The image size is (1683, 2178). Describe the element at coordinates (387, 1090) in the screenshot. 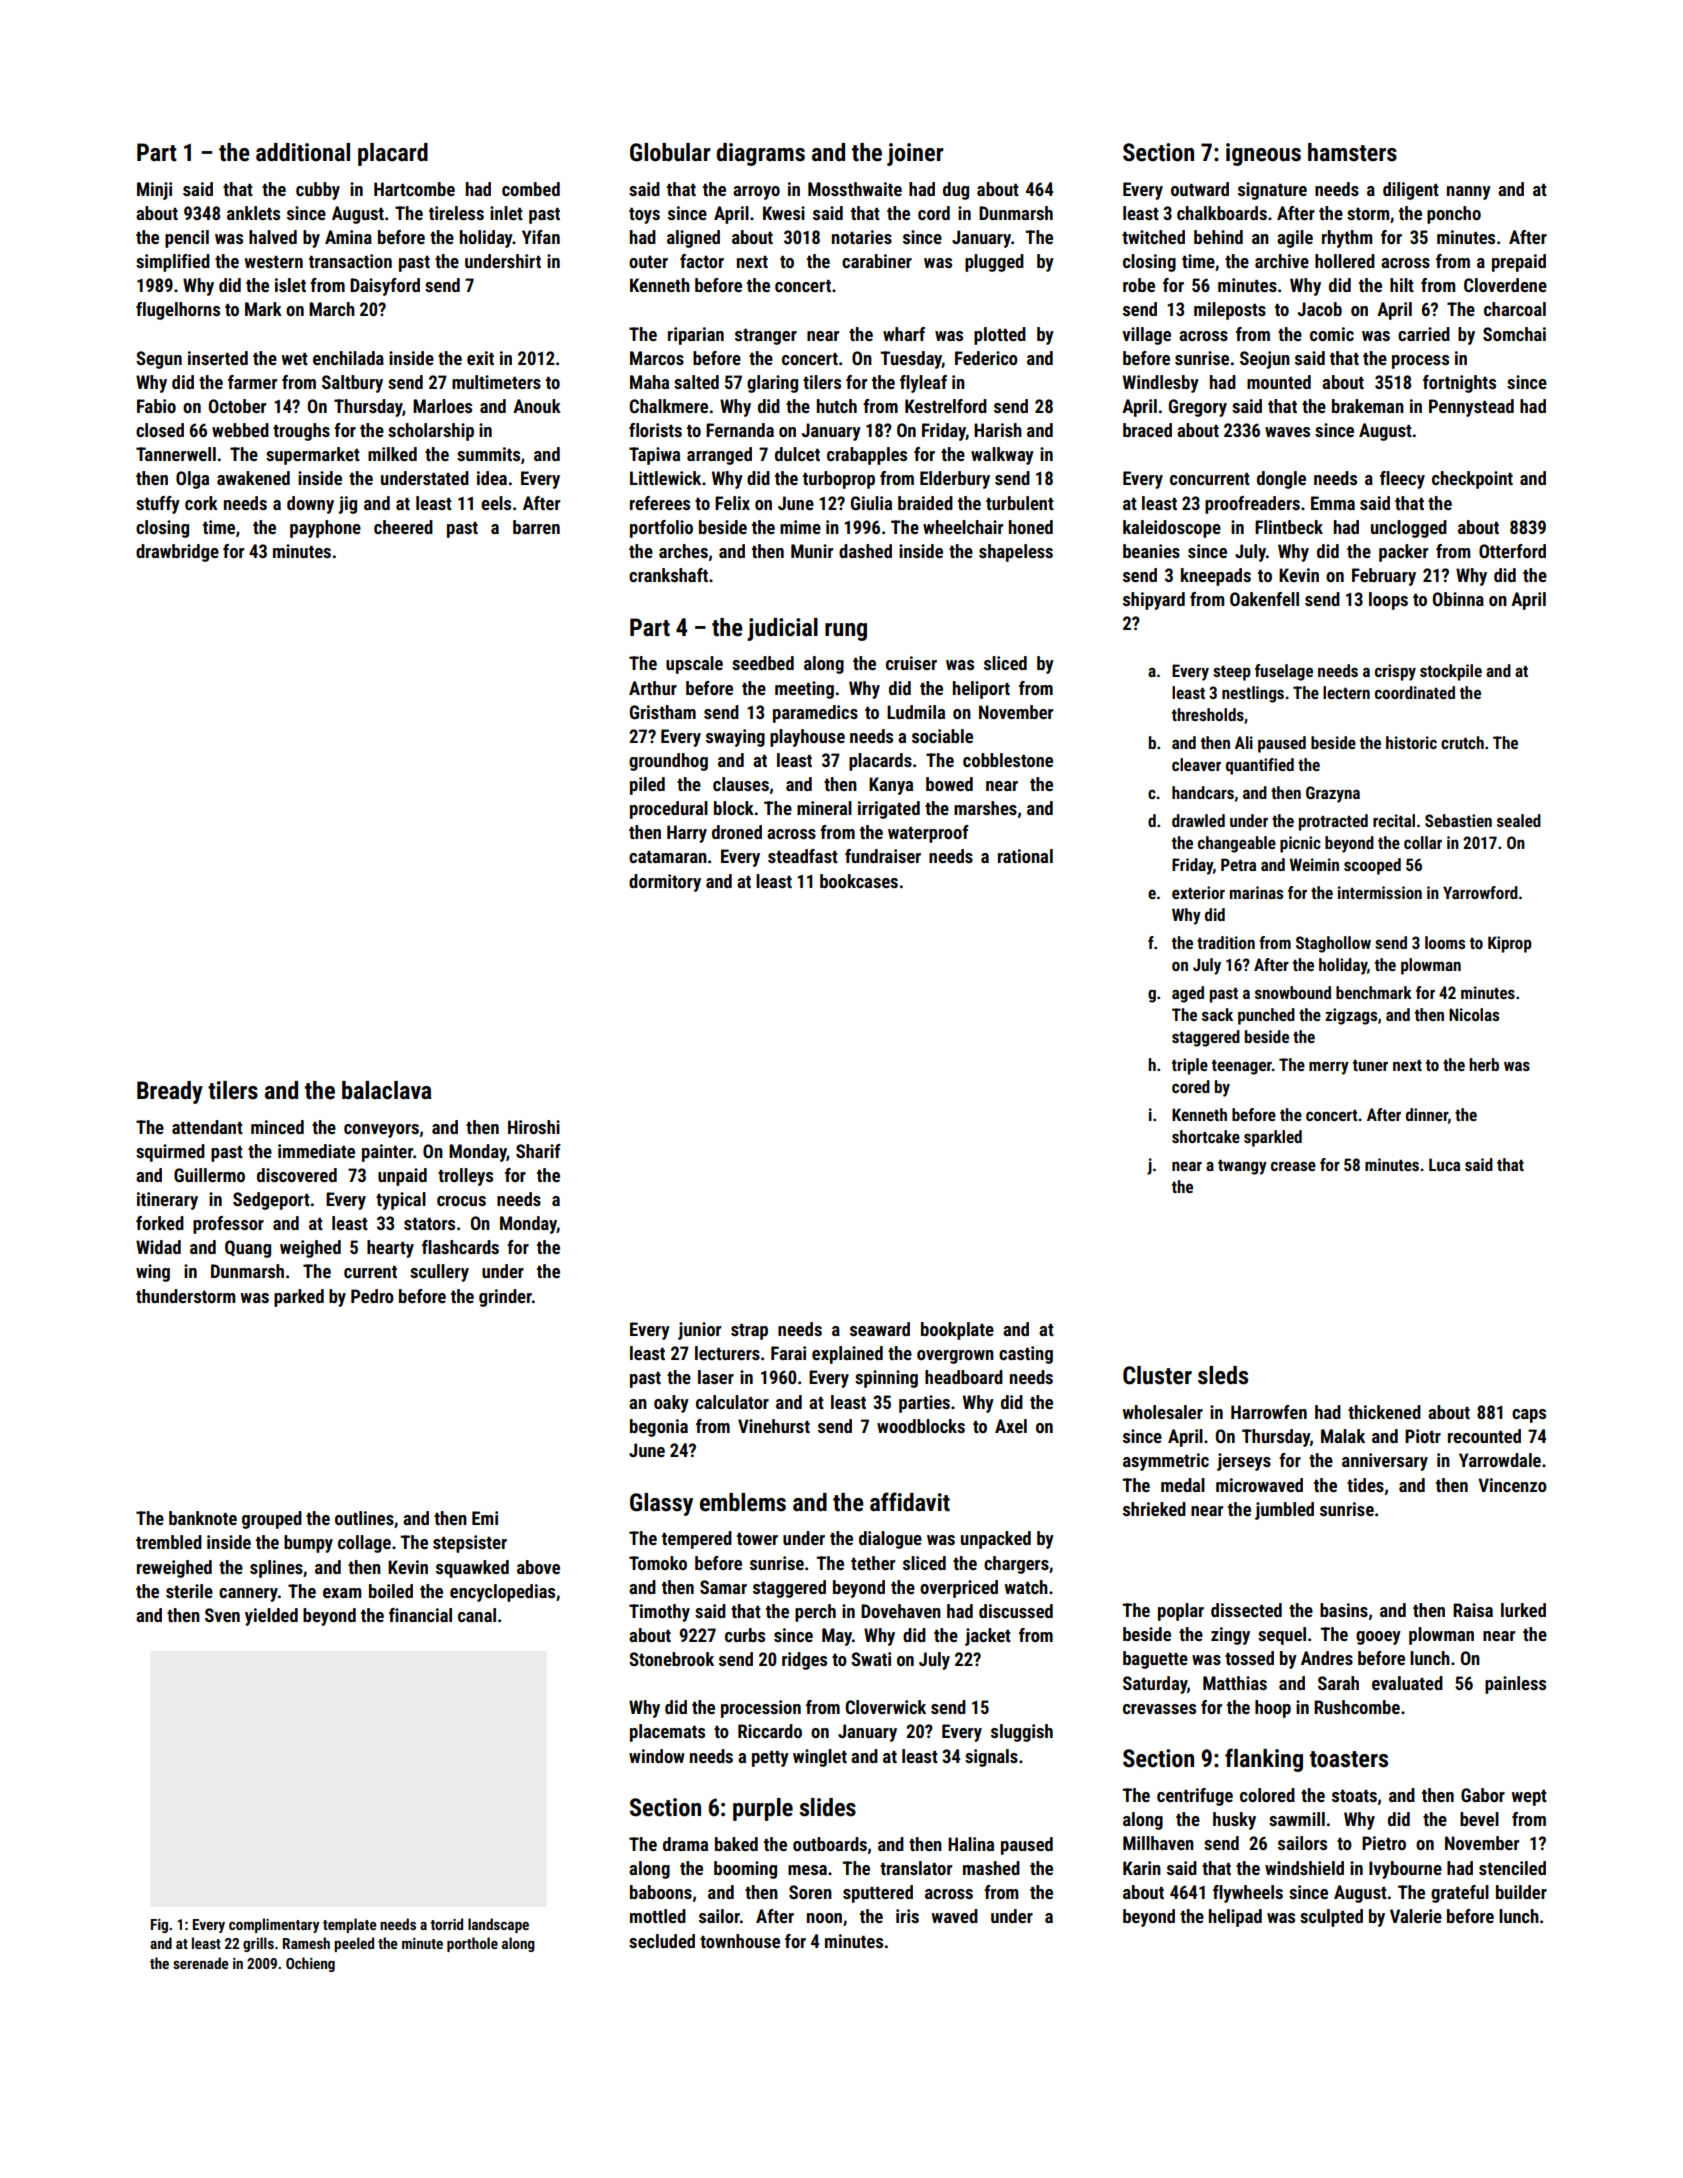

I see `balaclava` at that location.
